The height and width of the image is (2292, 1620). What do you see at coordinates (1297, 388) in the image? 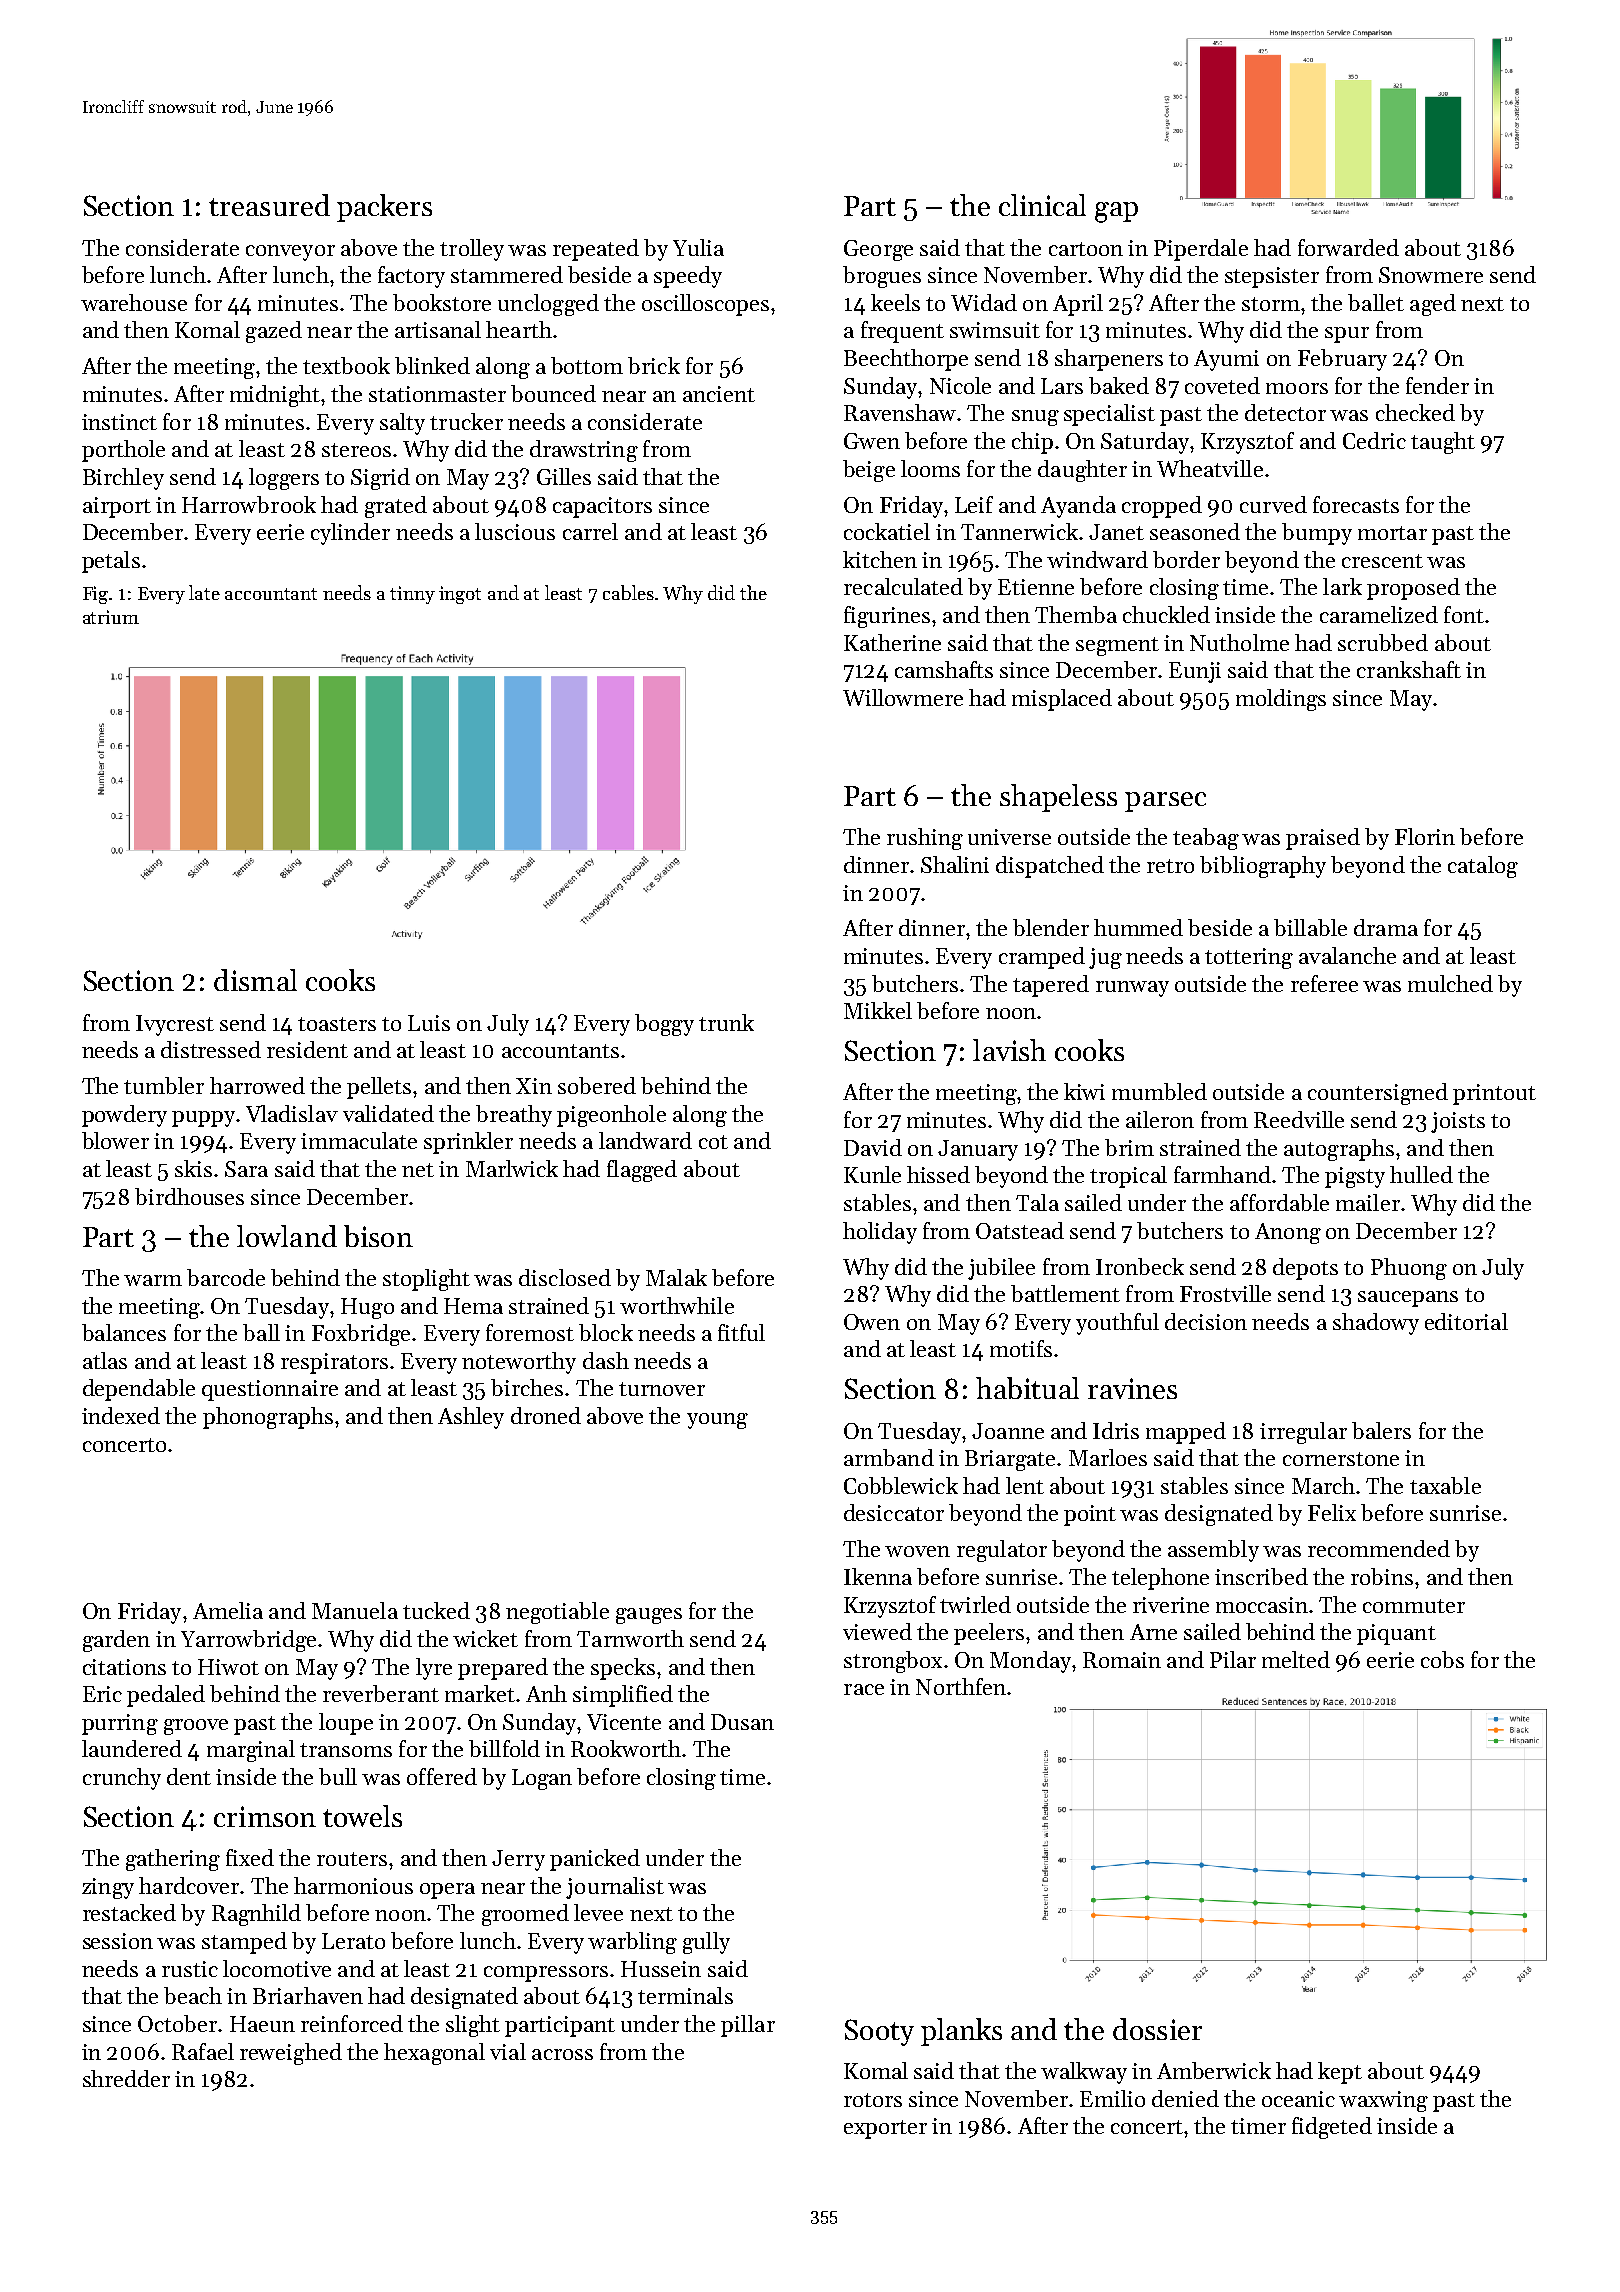
I see `moors` at bounding box center [1297, 388].
